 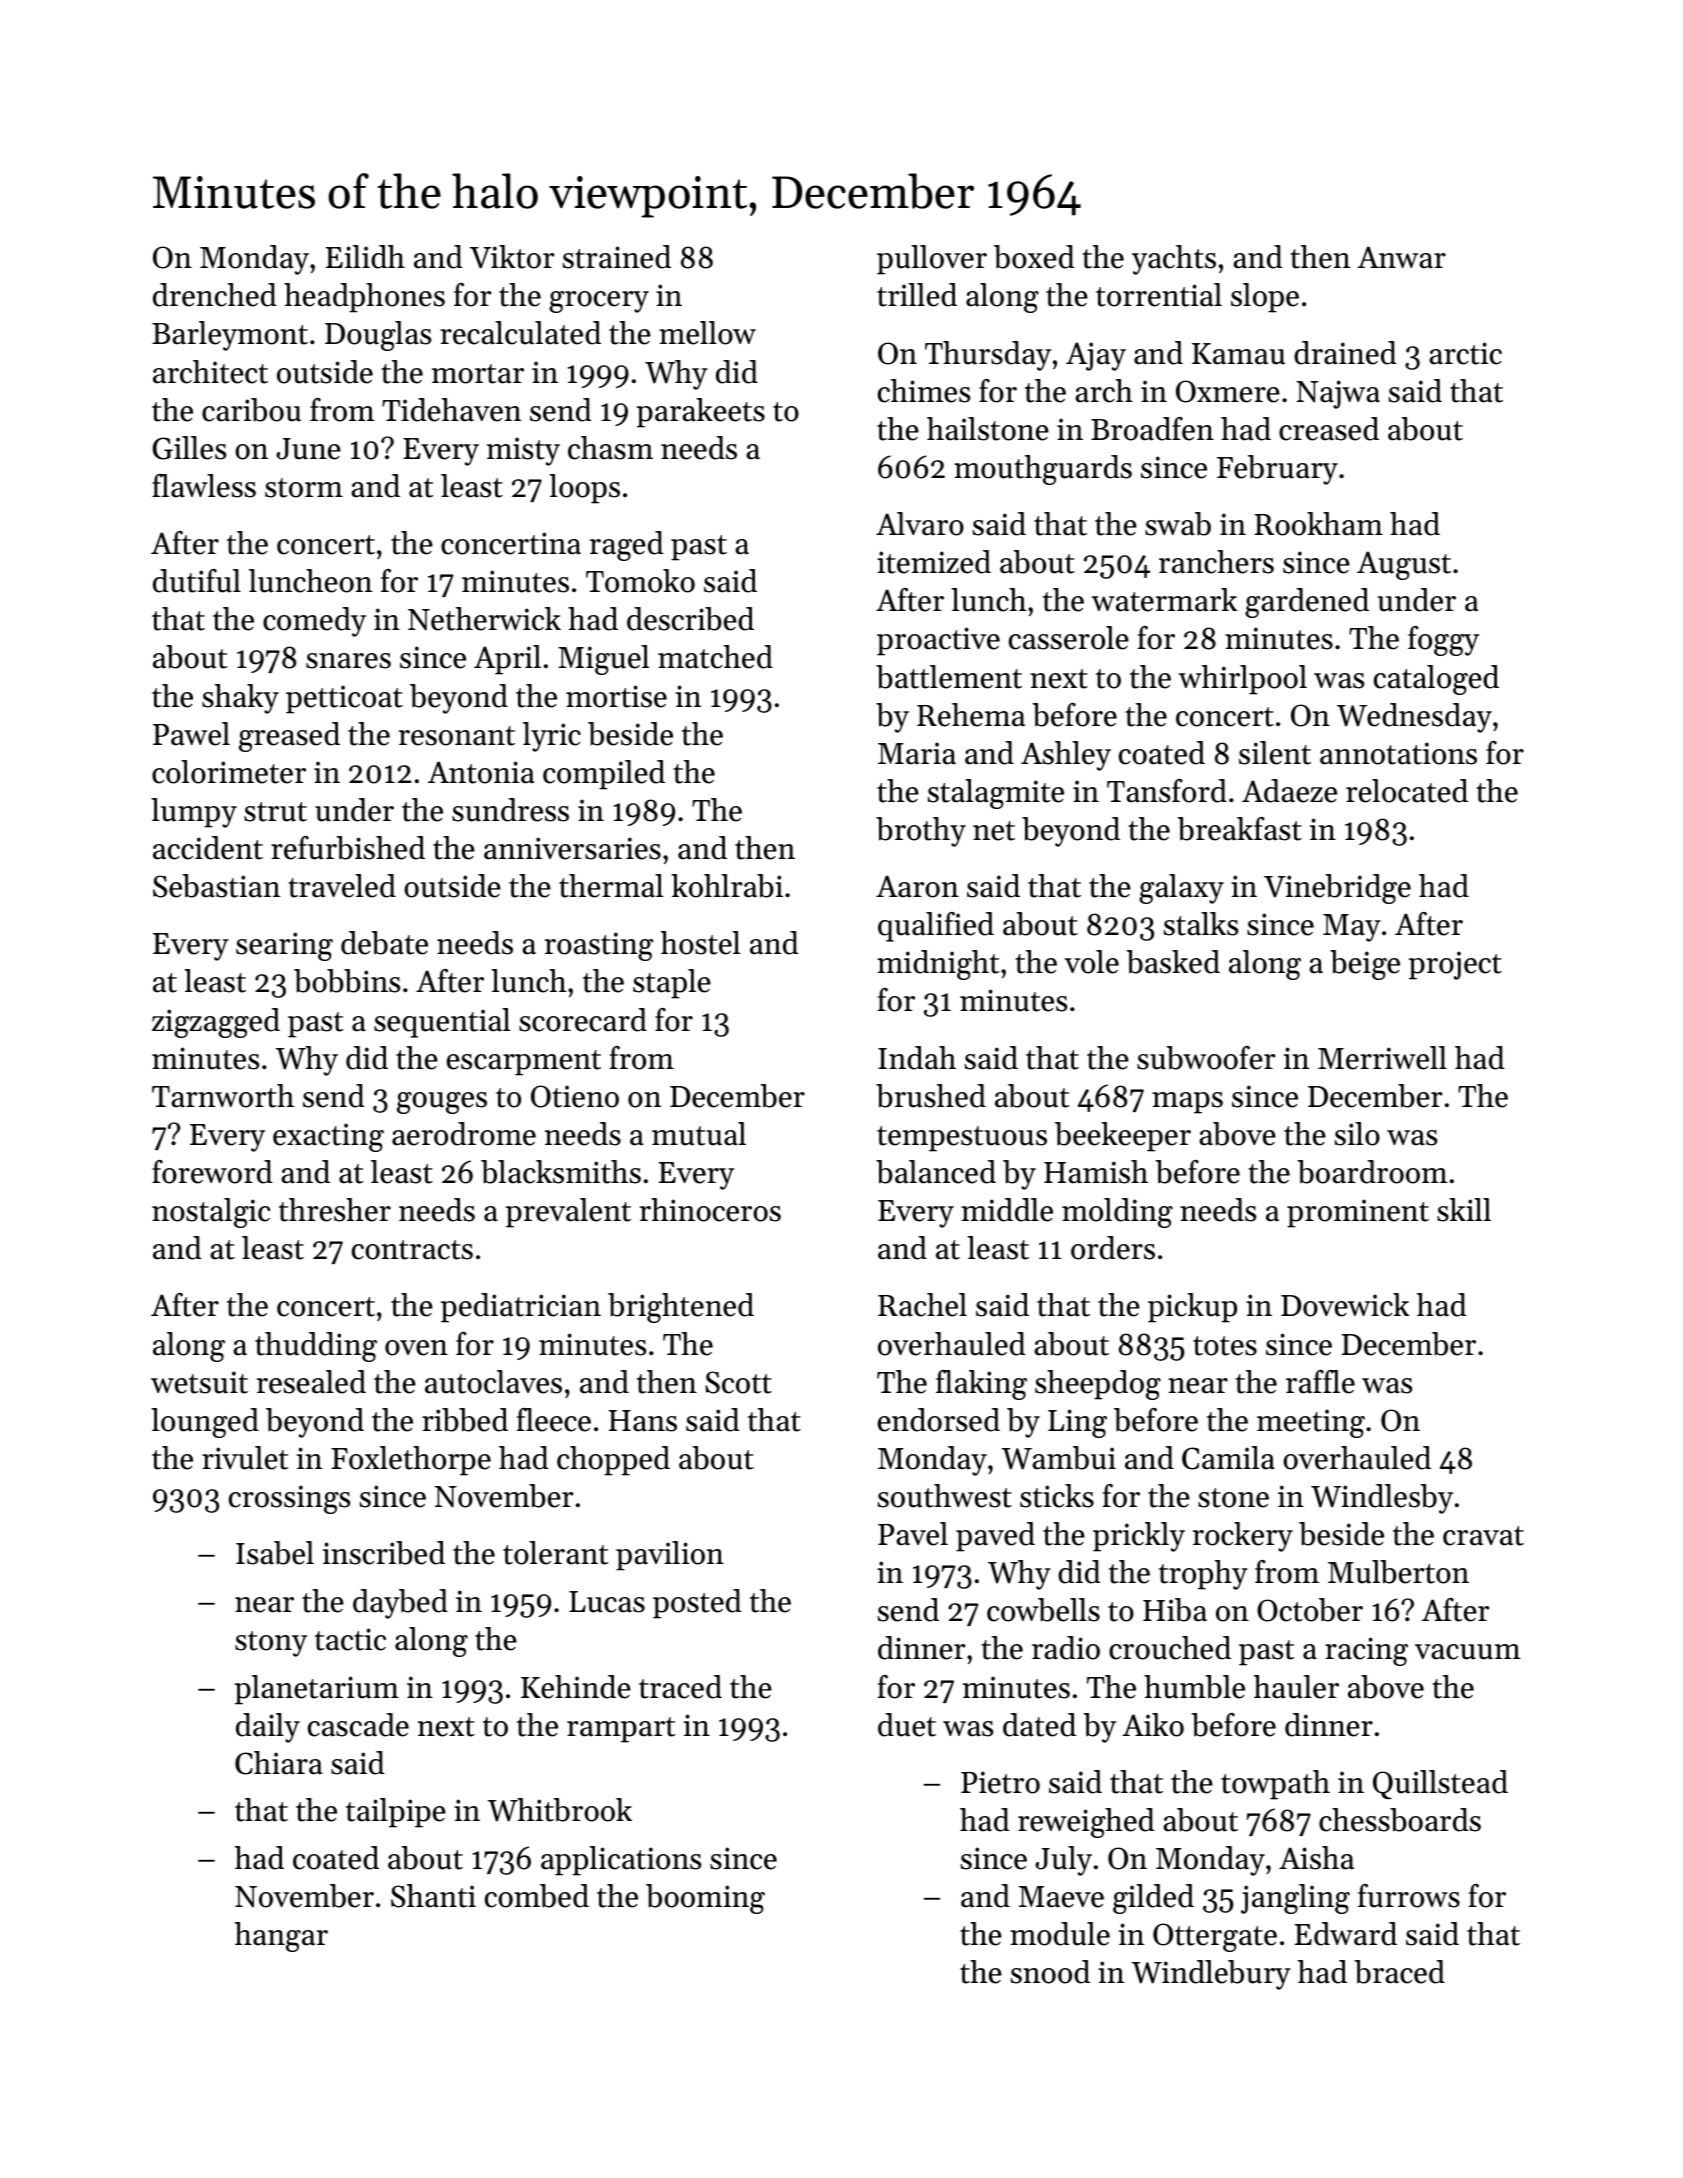 I want to click on hangar, so click(x=281, y=1937).
